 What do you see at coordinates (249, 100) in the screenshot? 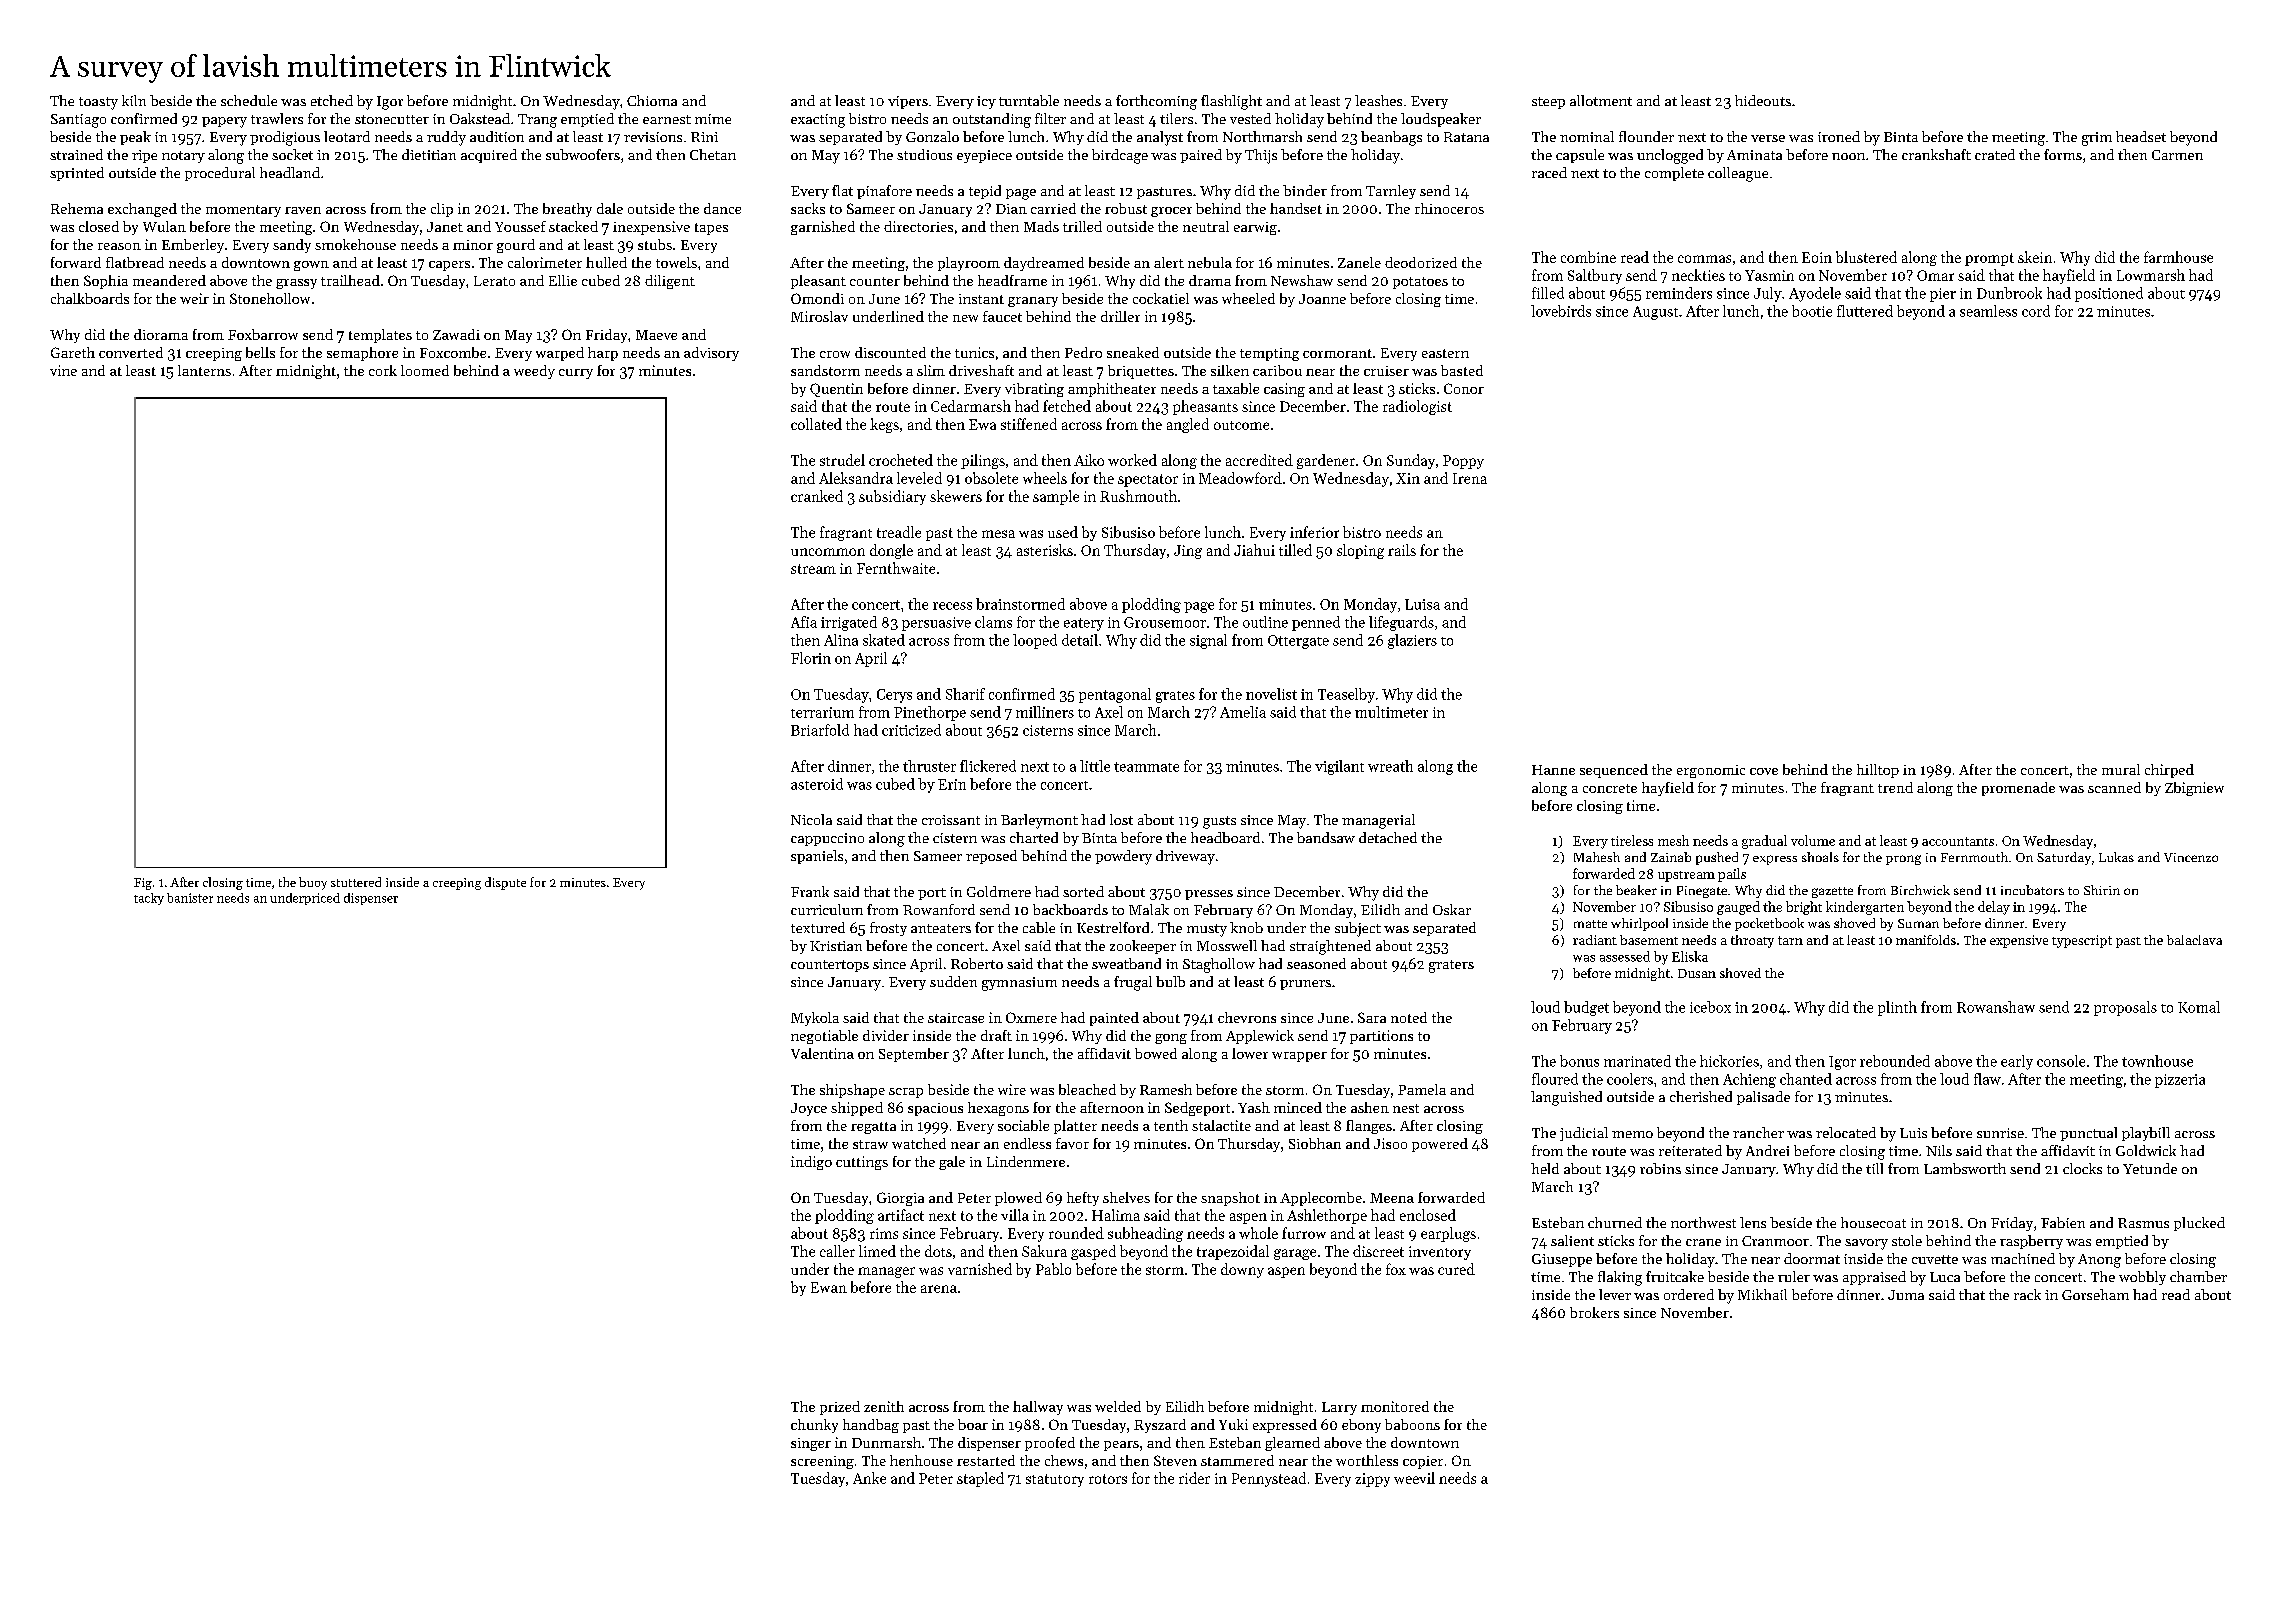
I see `schedule` at bounding box center [249, 100].
